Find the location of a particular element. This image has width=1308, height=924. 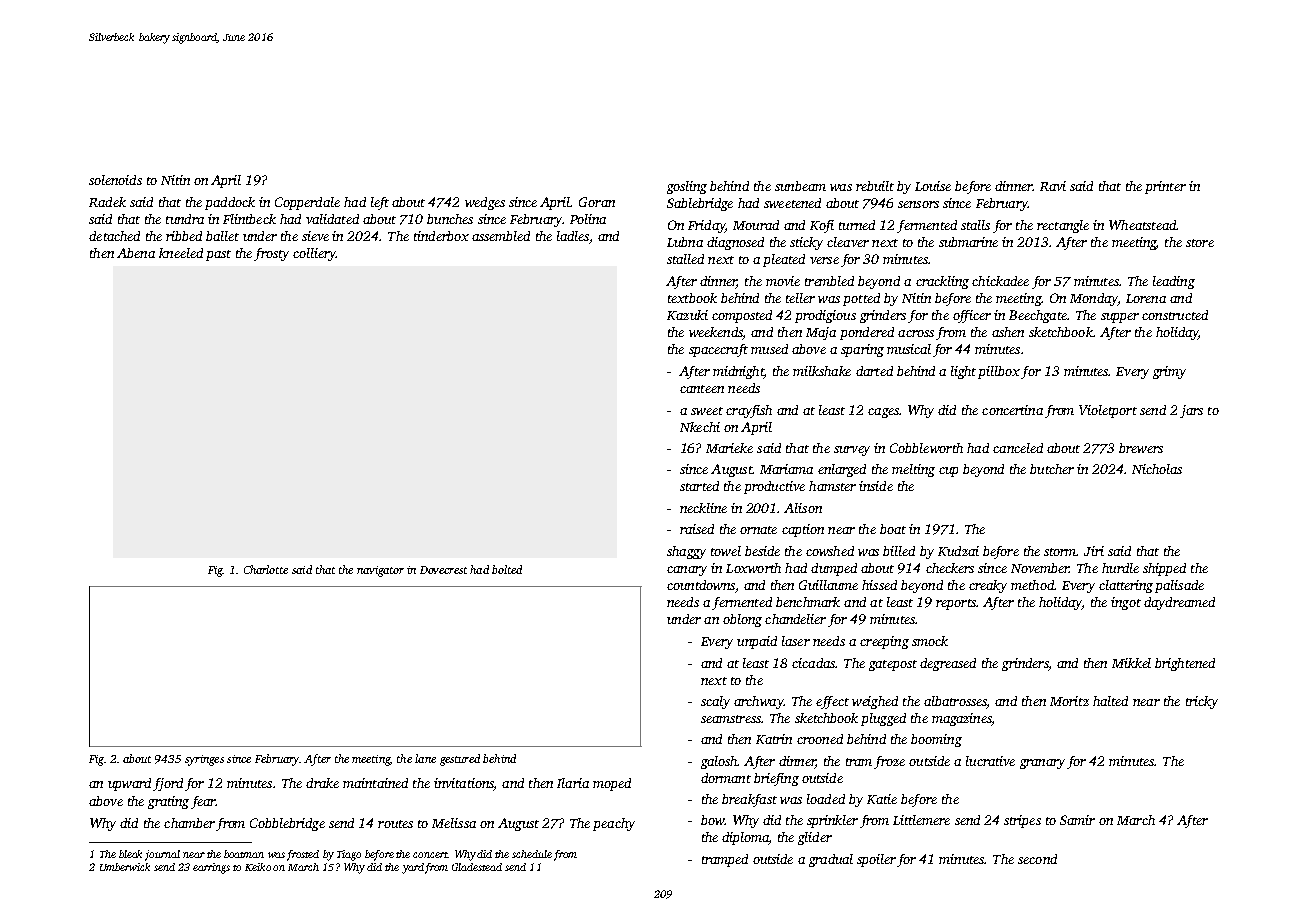

oblong is located at coordinates (742, 620).
